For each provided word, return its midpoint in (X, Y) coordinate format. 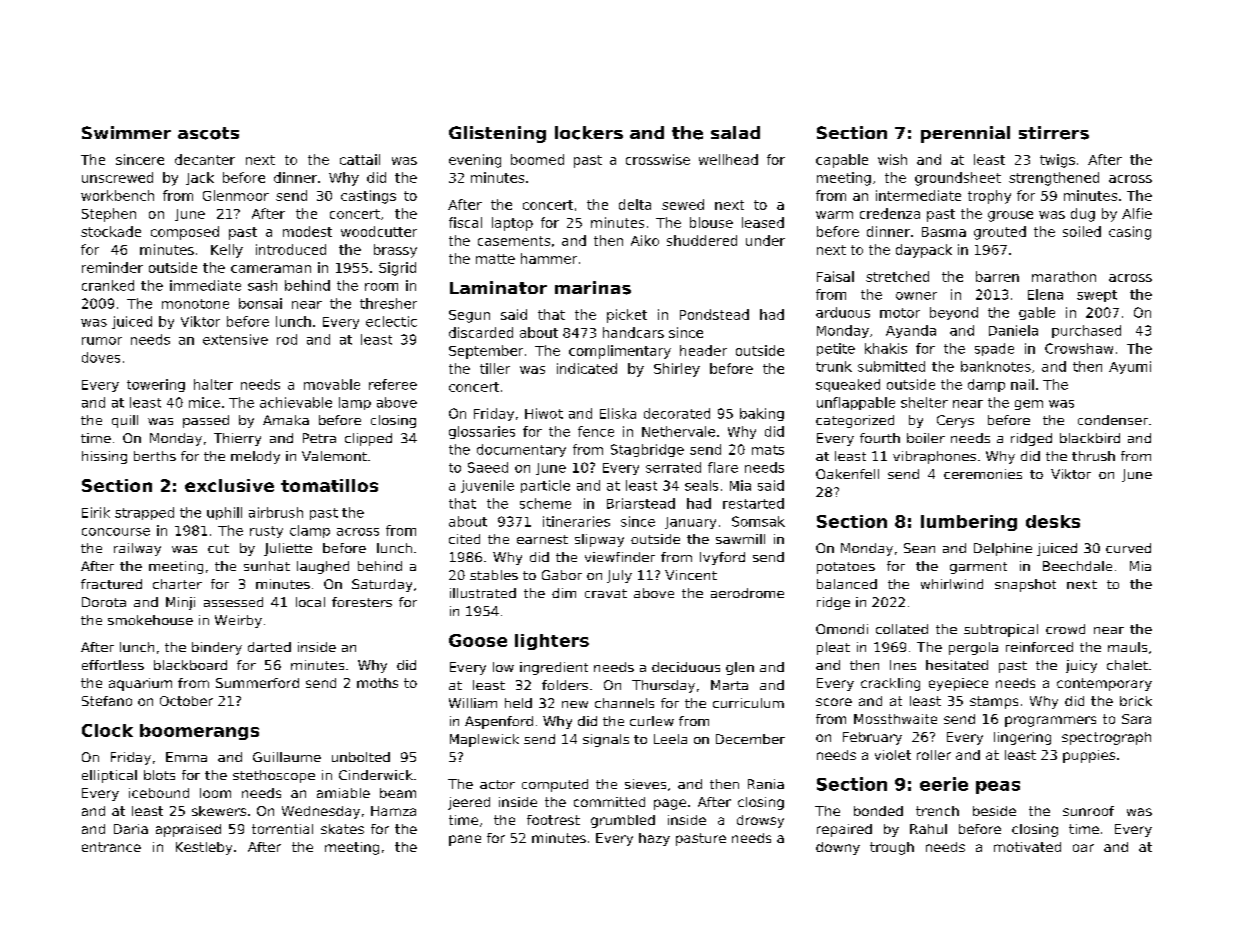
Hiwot (544, 413)
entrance (111, 847)
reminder (112, 267)
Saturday (382, 585)
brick (1136, 701)
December (750, 739)
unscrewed (117, 177)
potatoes (846, 568)
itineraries (576, 521)
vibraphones (934, 457)
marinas (593, 288)
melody (255, 457)
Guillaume (287, 757)
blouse (711, 222)
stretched (897, 276)
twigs (1057, 161)
